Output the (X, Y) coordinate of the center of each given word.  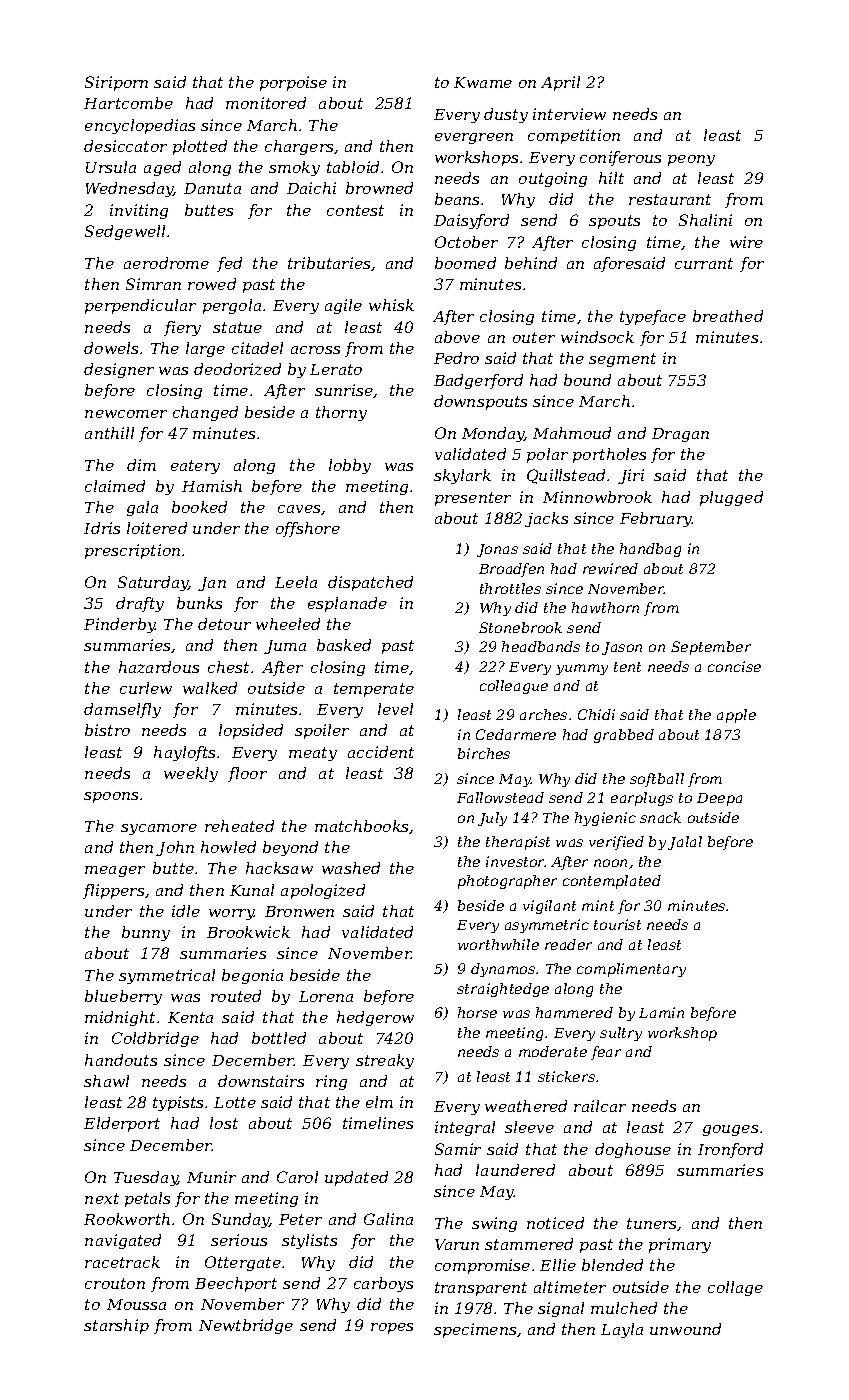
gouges (730, 1130)
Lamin (661, 1012)
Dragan (680, 435)
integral (465, 1128)
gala (142, 508)
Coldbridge (155, 1039)
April (560, 83)
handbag (650, 550)
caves (300, 510)
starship (116, 1326)
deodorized (237, 369)
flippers (113, 891)
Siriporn (116, 83)
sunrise (344, 390)
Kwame (483, 82)
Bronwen (299, 911)
